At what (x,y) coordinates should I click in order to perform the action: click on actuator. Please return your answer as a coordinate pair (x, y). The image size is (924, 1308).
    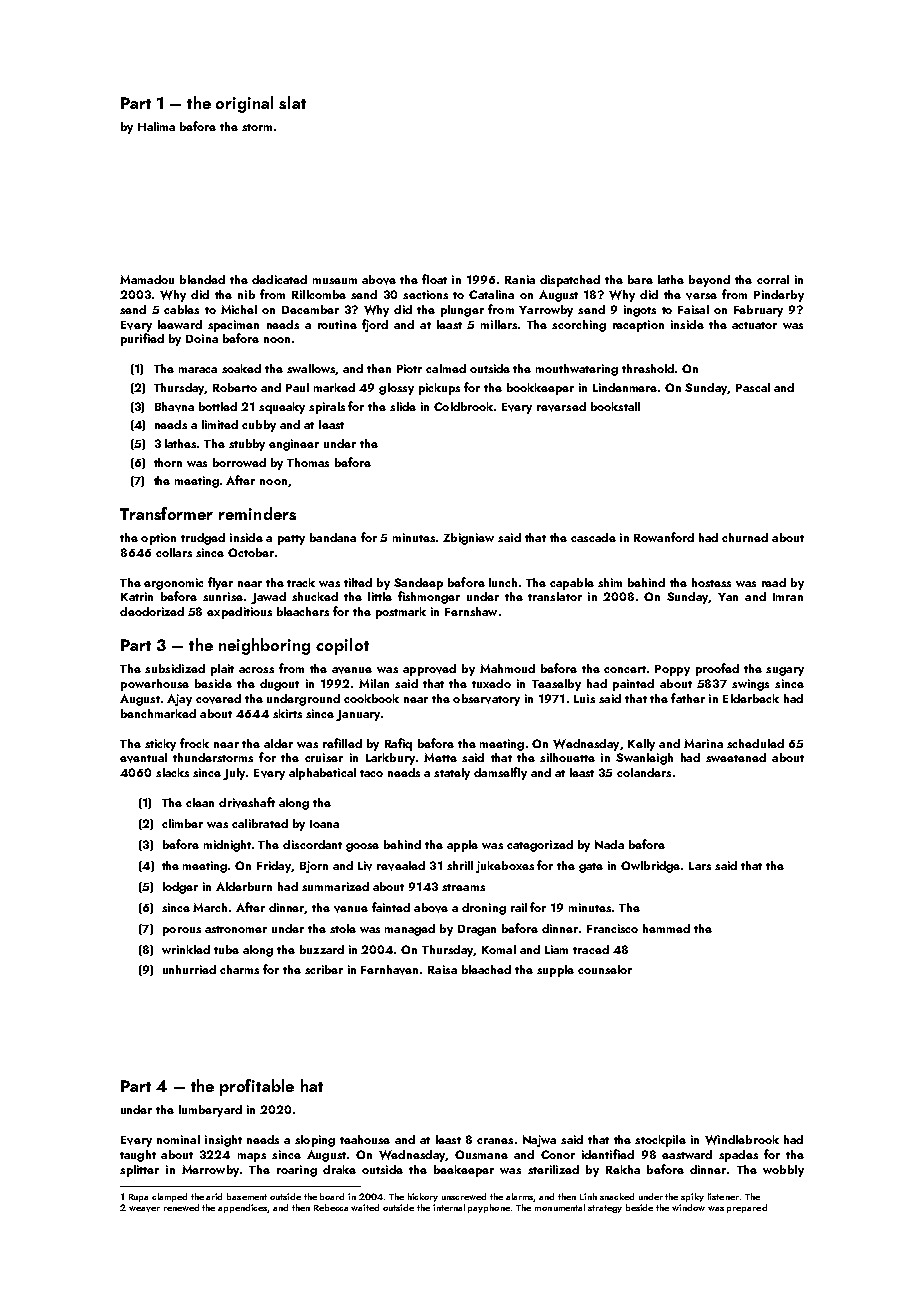
    Looking at the image, I should click on (754, 325).
